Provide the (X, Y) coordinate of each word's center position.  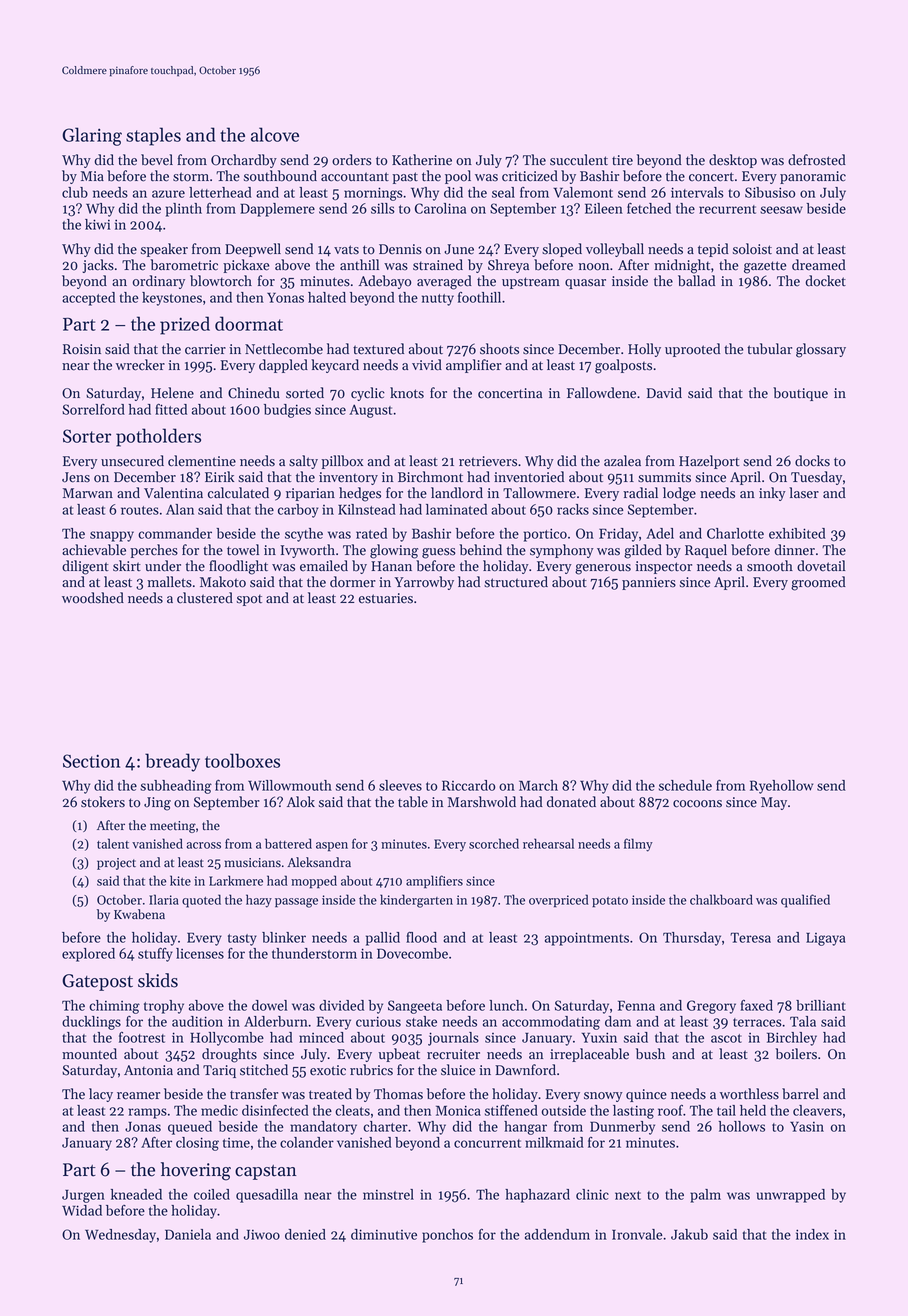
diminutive (384, 1234)
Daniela (188, 1234)
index (812, 1234)
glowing (394, 551)
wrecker (140, 365)
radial (640, 493)
